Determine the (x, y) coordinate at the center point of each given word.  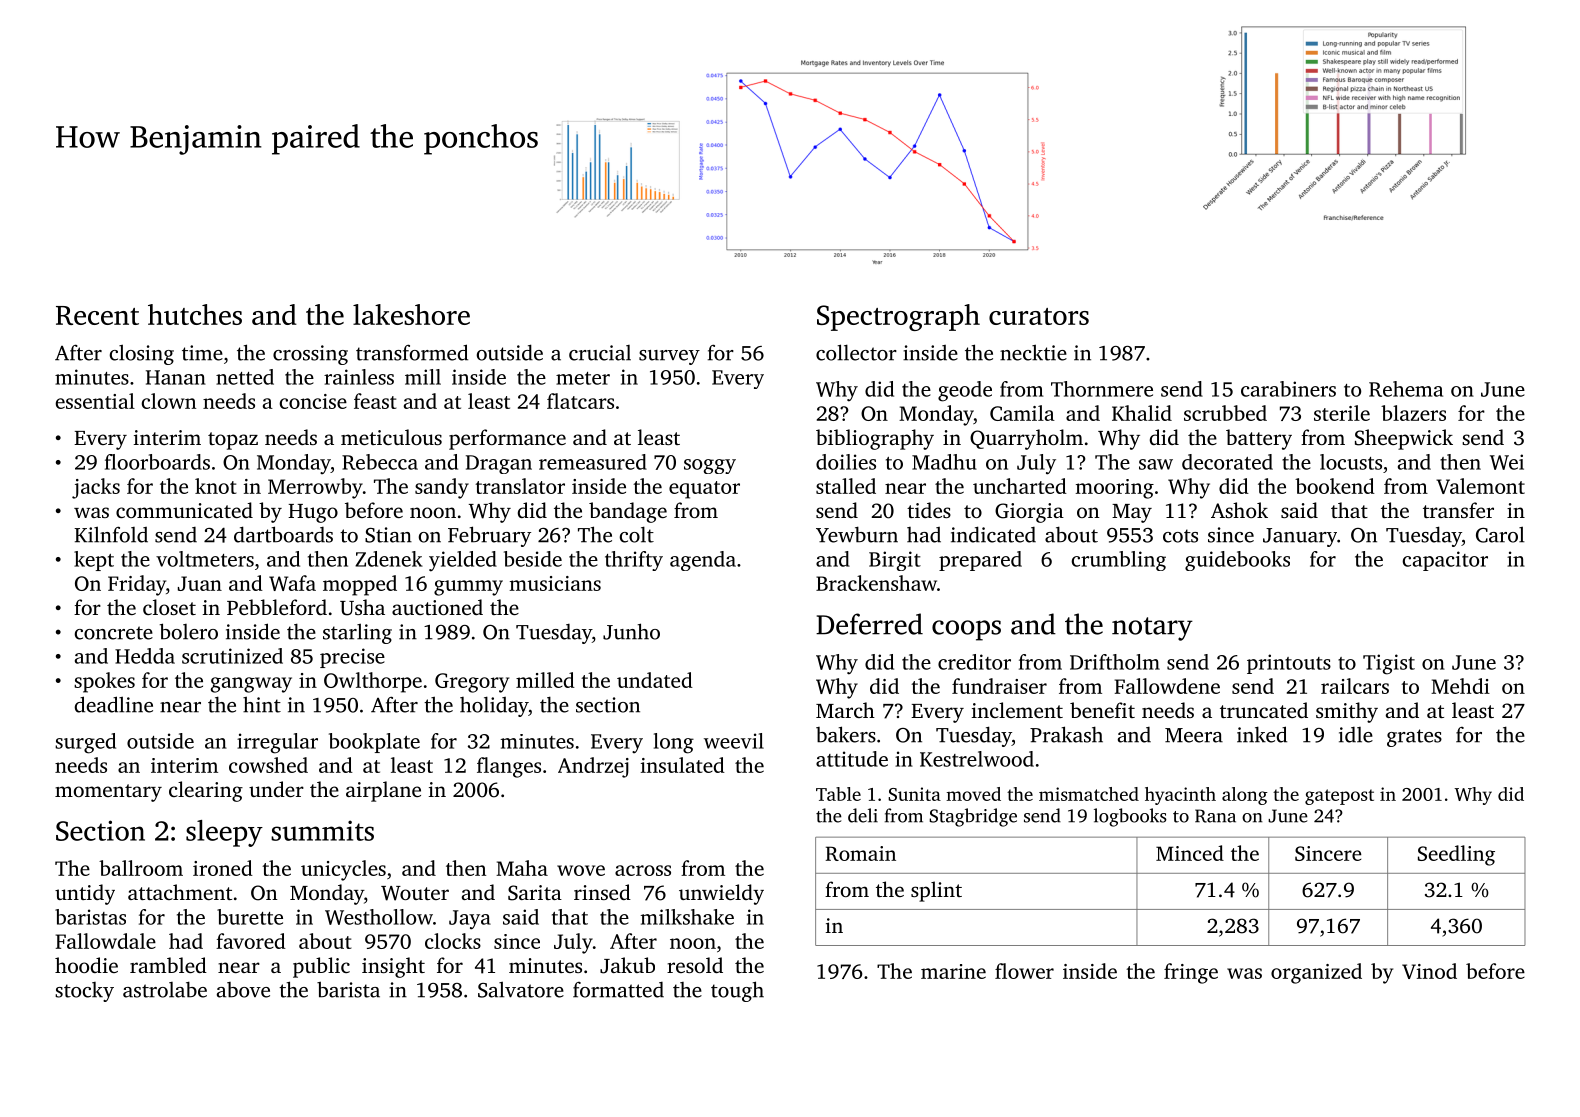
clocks (453, 941)
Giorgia (1029, 513)
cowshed (268, 765)
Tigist (1389, 664)
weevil (734, 741)
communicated (184, 510)
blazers (1413, 413)
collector (856, 352)
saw (1156, 464)
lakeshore (411, 314)
